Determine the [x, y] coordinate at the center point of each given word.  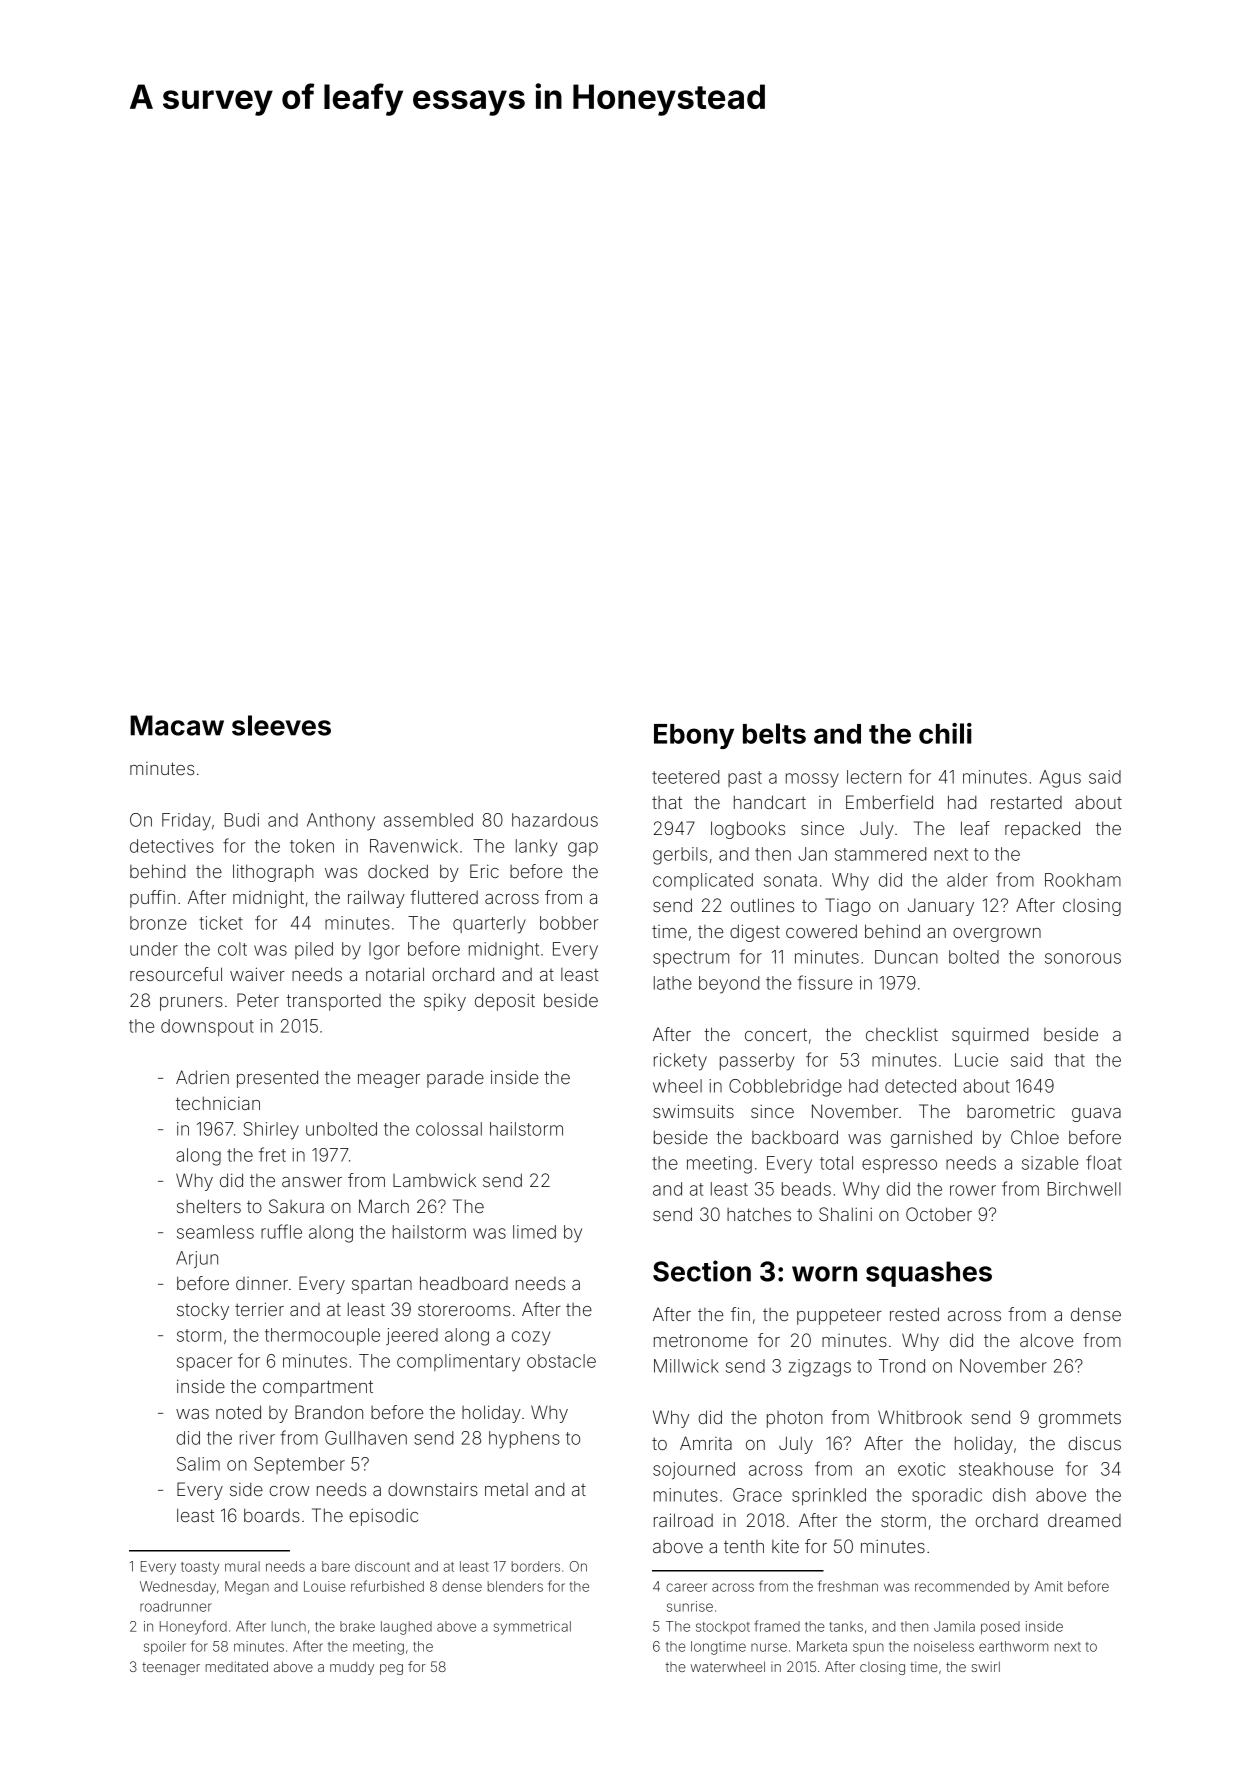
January [941, 907]
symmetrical [532, 1628]
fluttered [444, 897]
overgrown [997, 935]
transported [333, 1002]
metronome [701, 1340]
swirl [985, 1666]
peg [391, 1669]
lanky [536, 848]
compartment [318, 1388]
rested [914, 1314]
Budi [241, 820]
